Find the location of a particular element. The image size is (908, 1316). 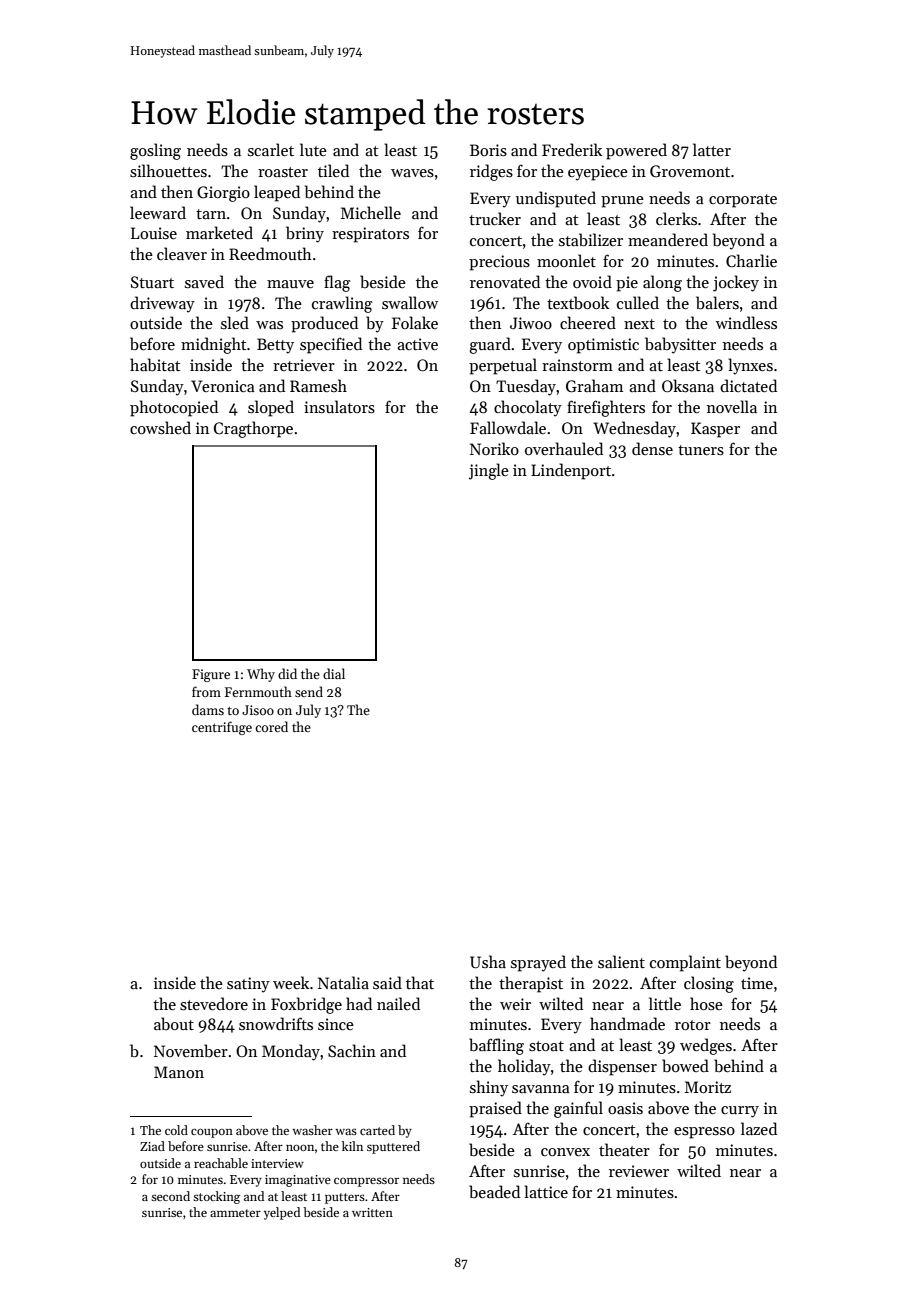

Lindenport is located at coordinates (571, 471).
